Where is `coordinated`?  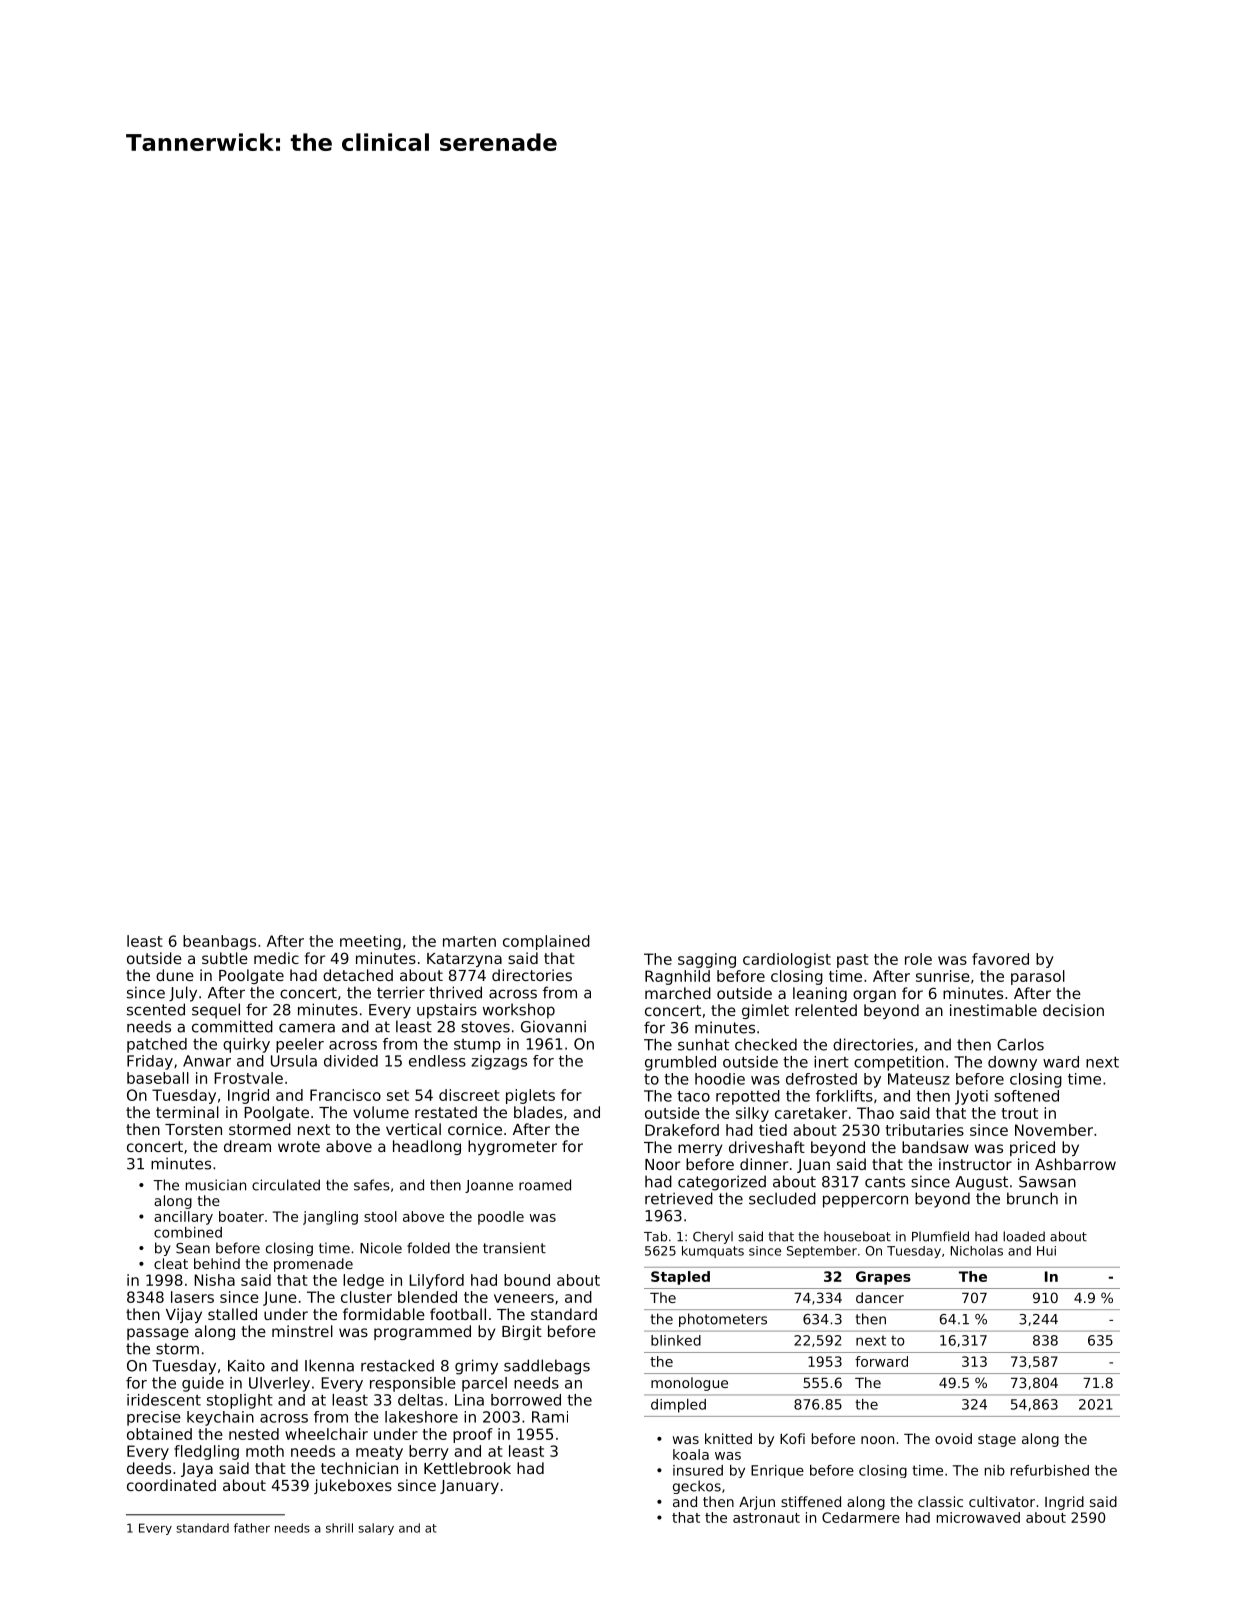 coordinated is located at coordinates (171, 1485).
